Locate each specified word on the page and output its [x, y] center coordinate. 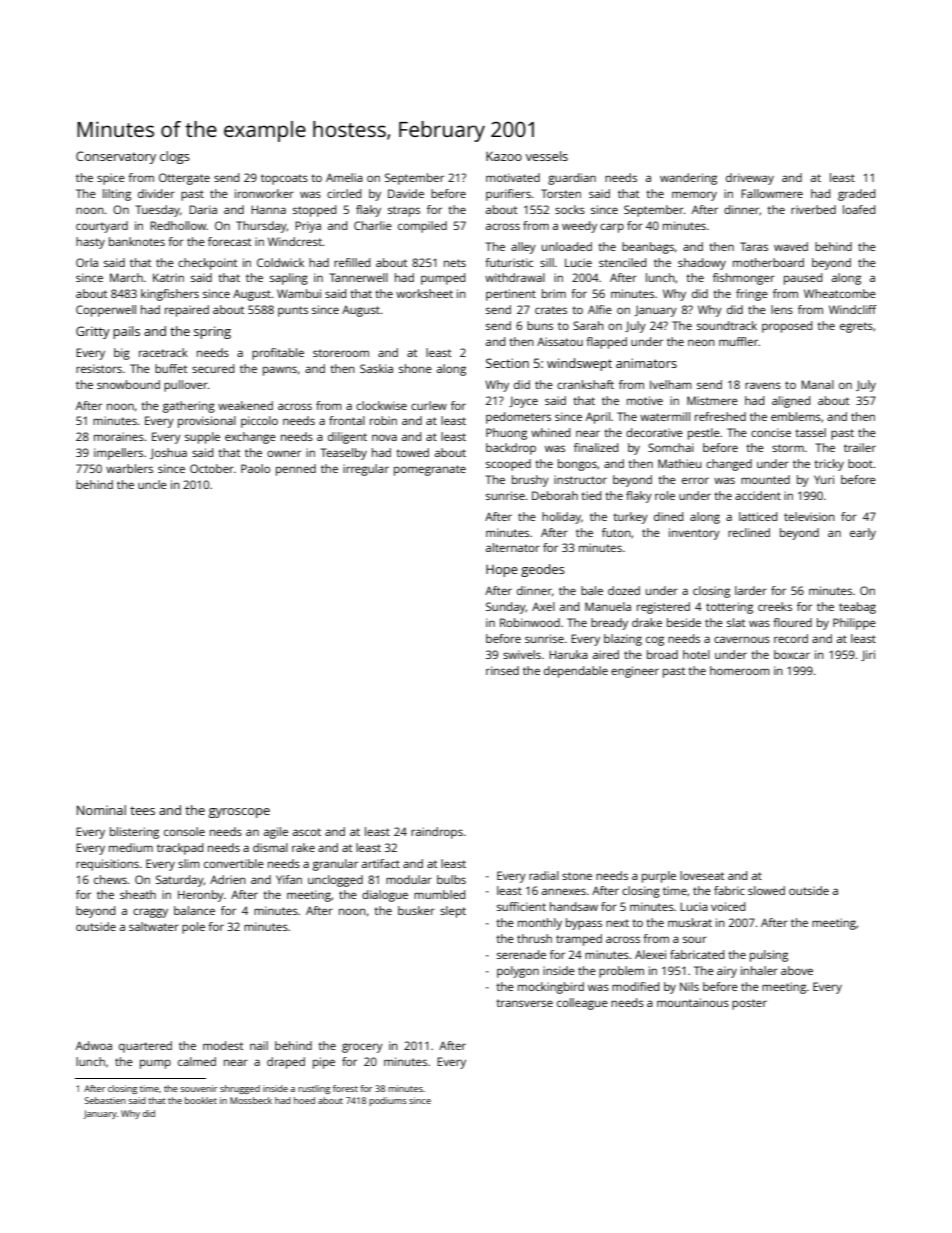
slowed [766, 890]
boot [860, 463]
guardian [572, 179]
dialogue [385, 896]
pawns [280, 371]
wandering [688, 179]
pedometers [518, 418]
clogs [175, 157]
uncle [152, 484]
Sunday [506, 608]
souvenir [199, 1088]
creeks [775, 606]
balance [194, 910]
